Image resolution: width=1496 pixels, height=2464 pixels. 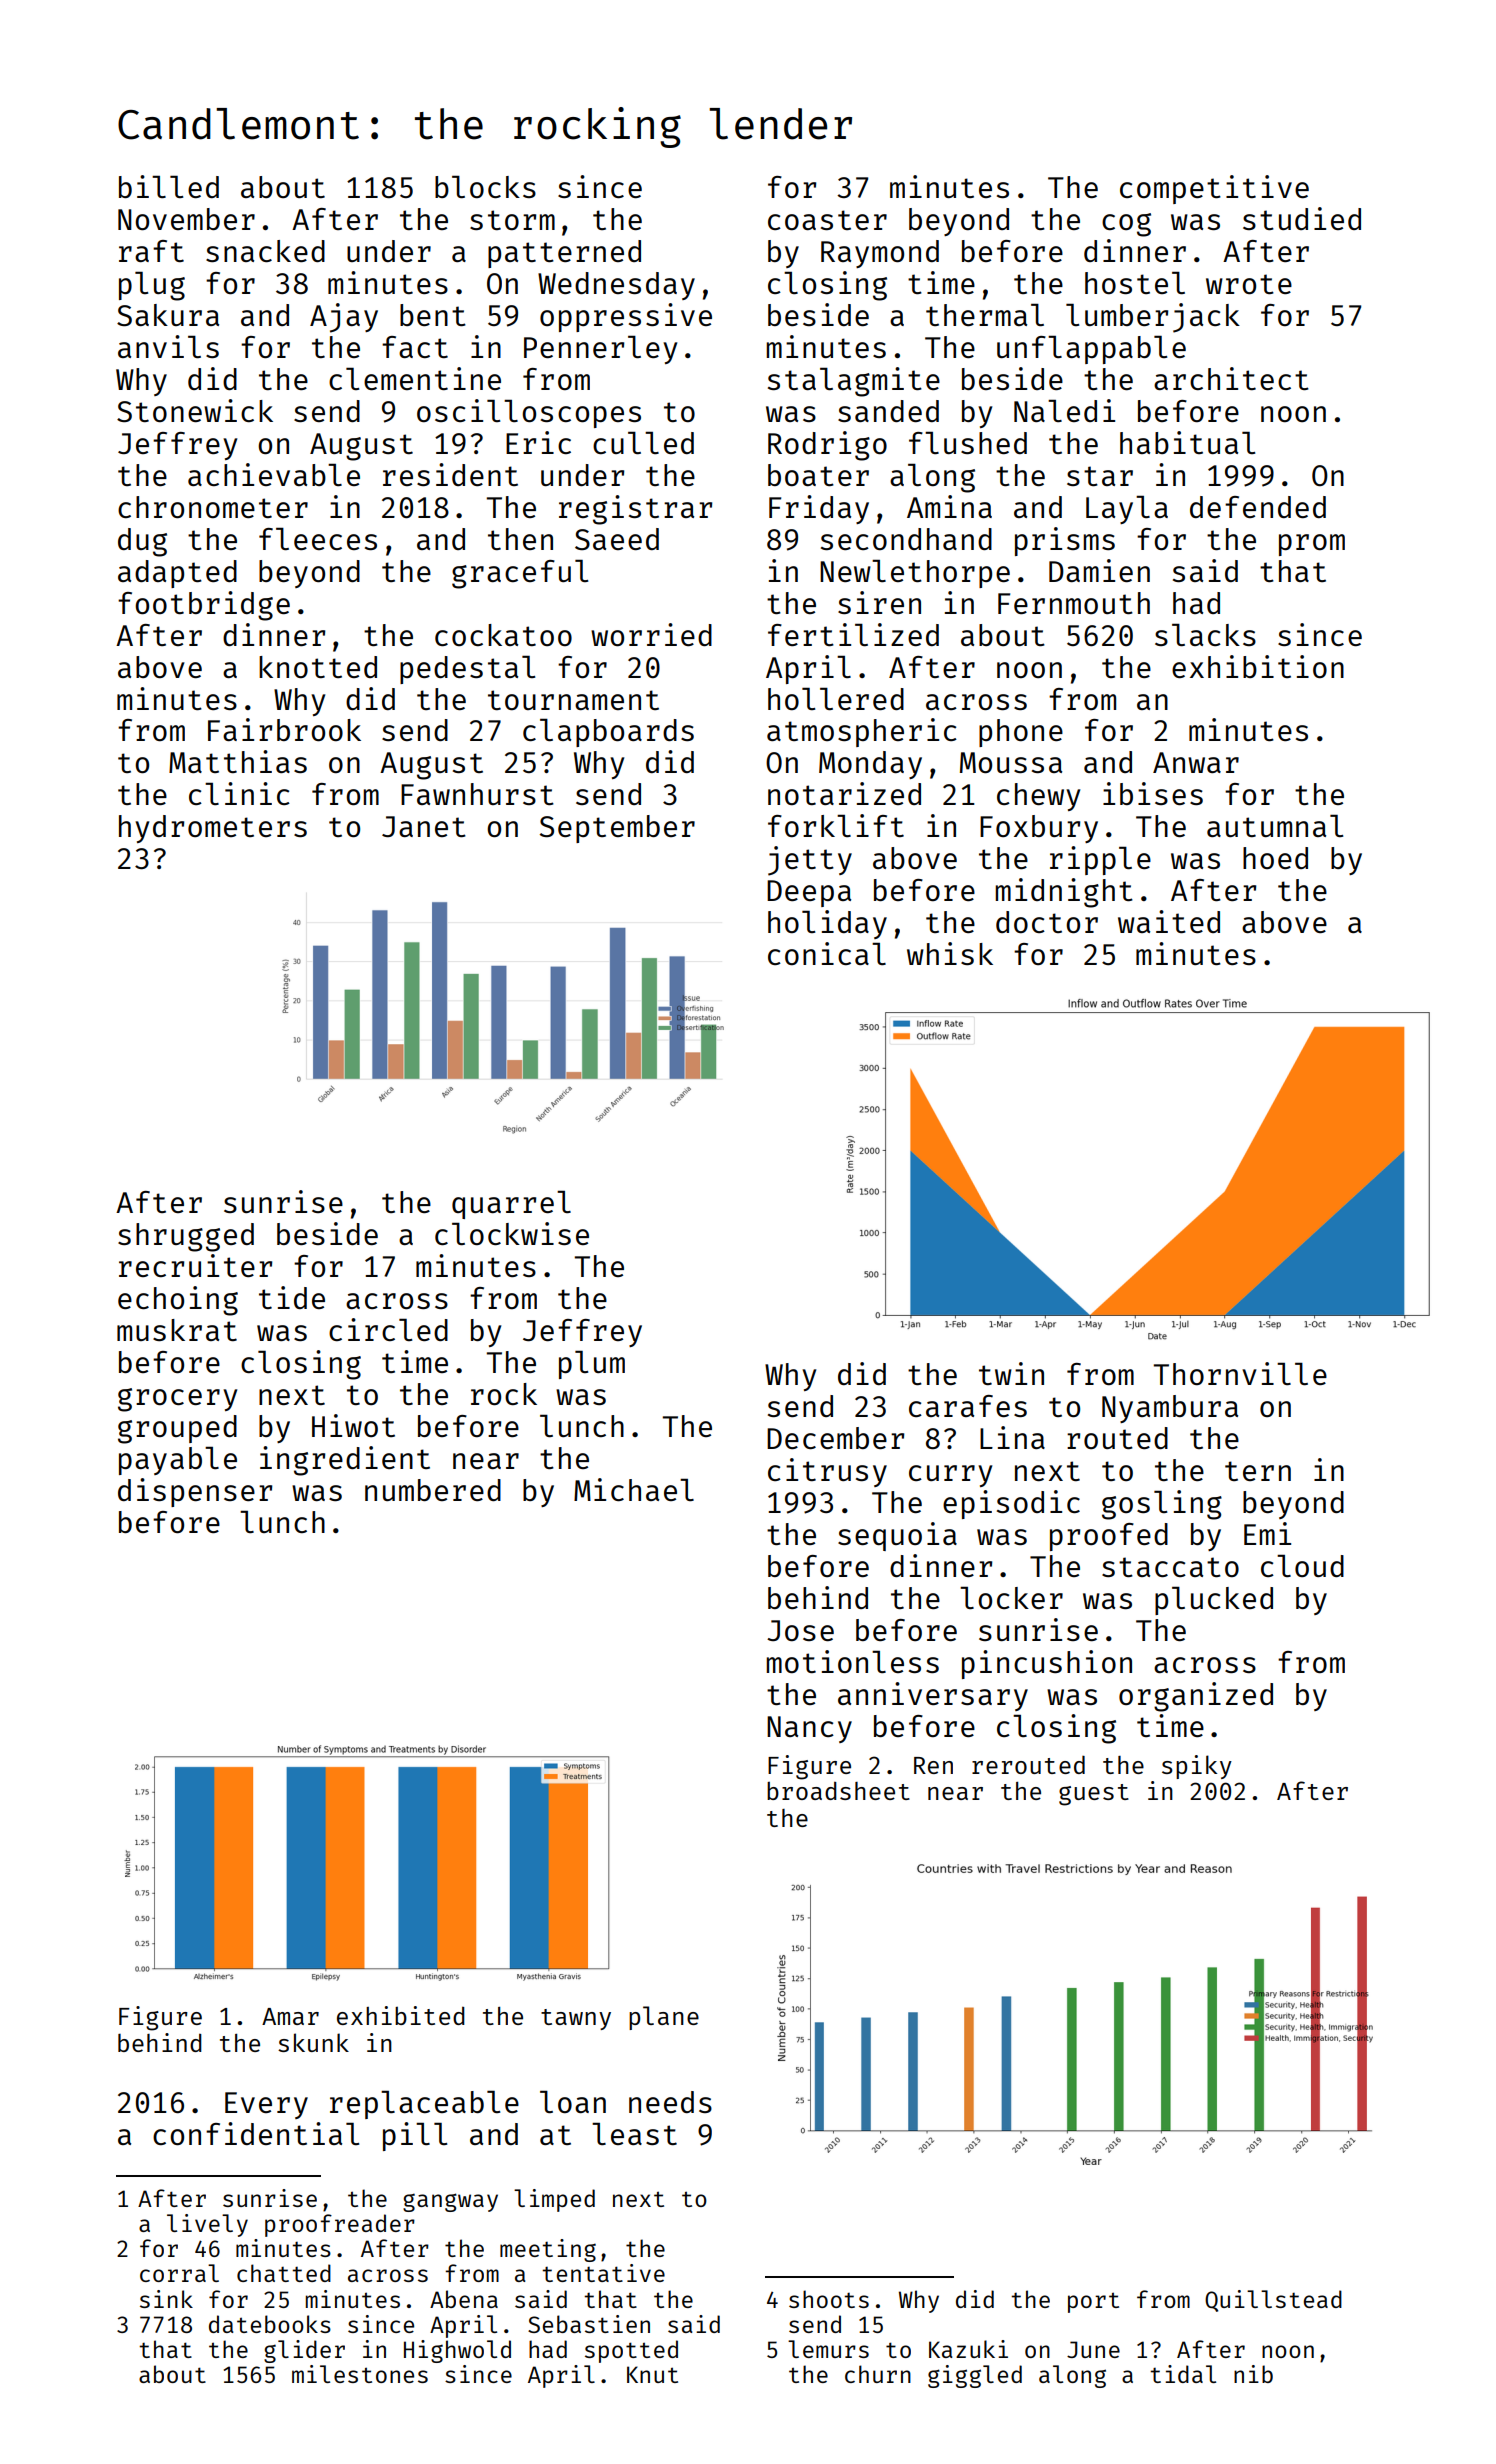 I want to click on coaster, so click(x=827, y=220).
